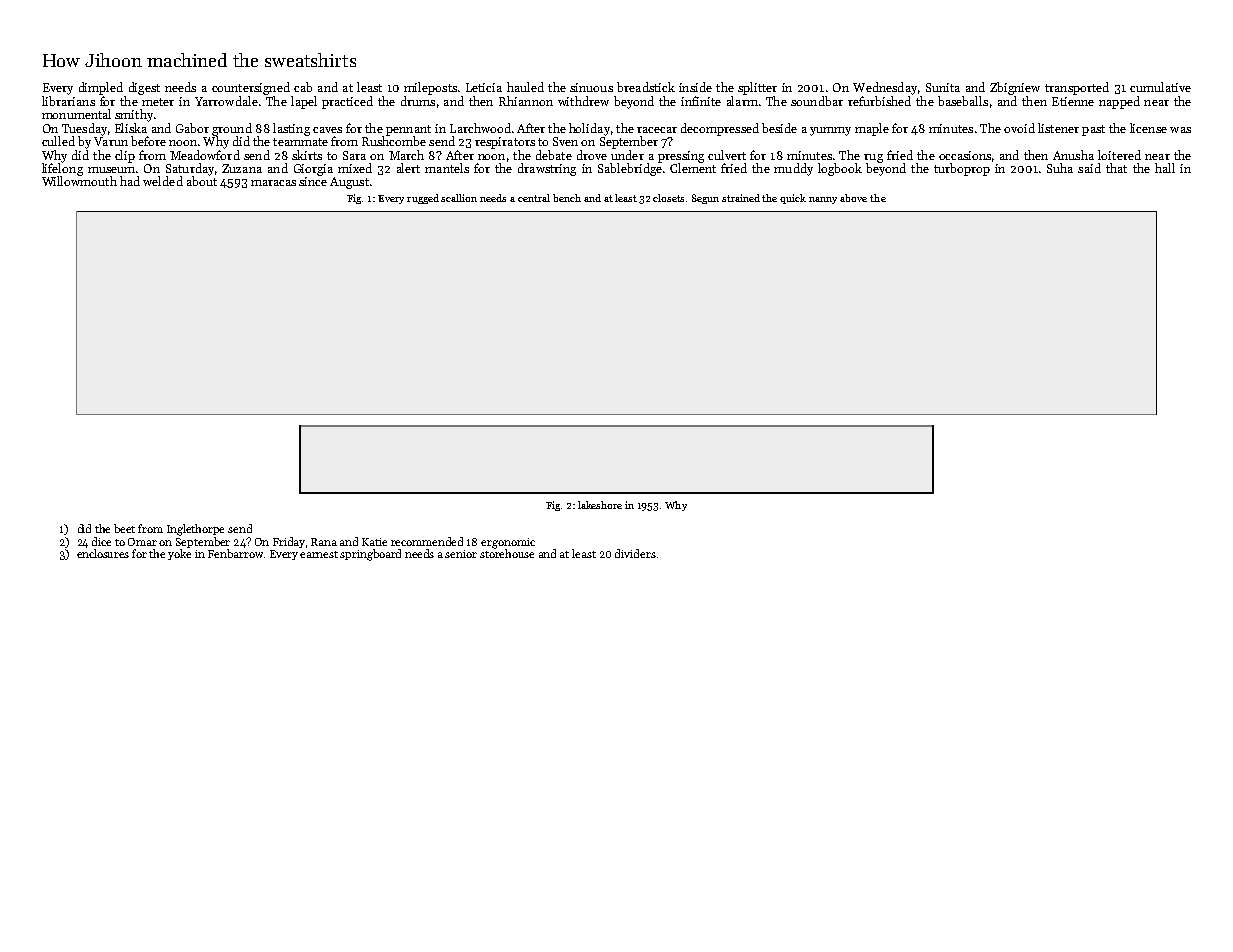 The width and height of the screenshot is (1233, 952). Describe the element at coordinates (635, 553) in the screenshot. I see `dividers` at that location.
